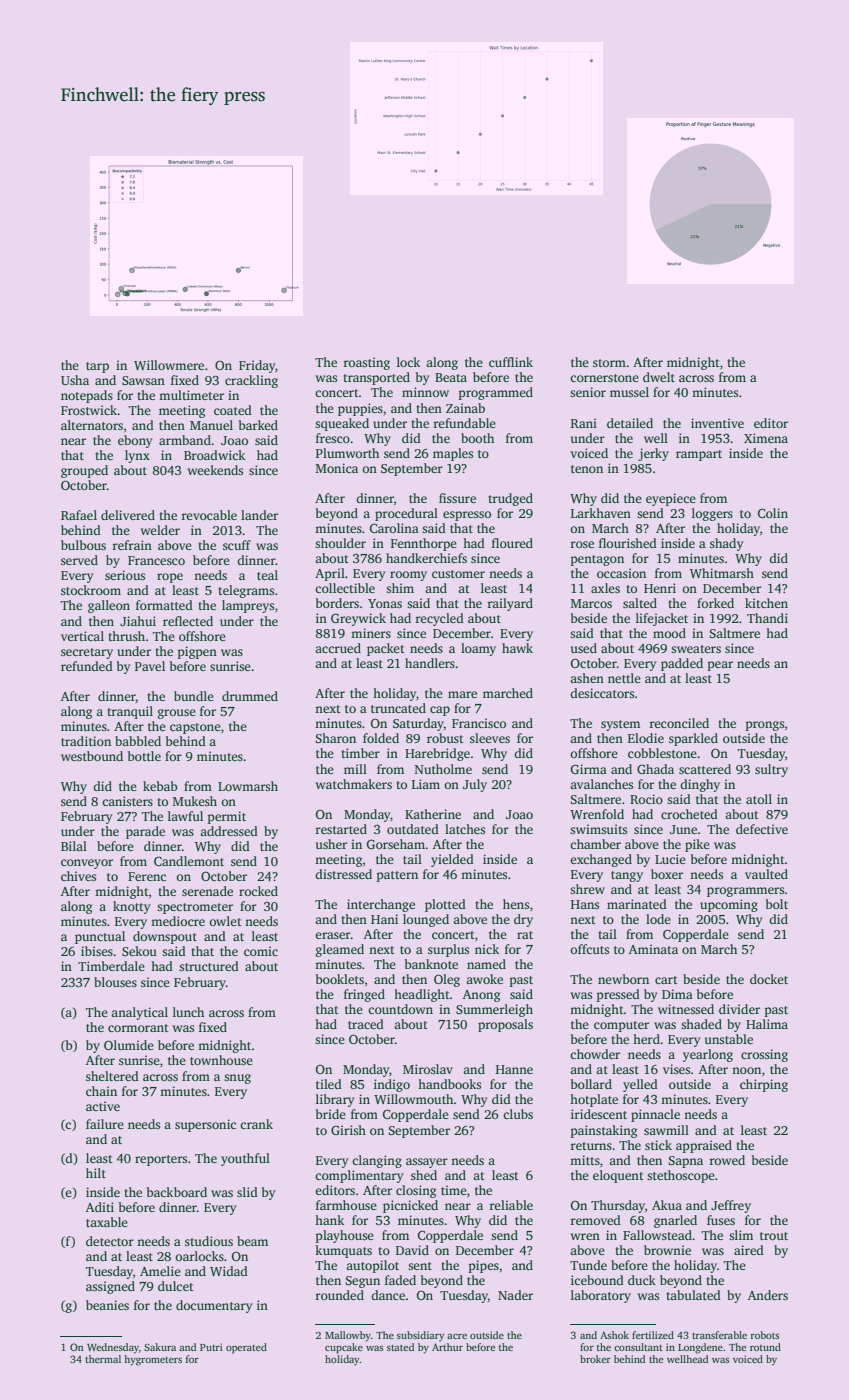 Image resolution: width=849 pixels, height=1400 pixels. What do you see at coordinates (153, 1360) in the screenshot?
I see `hygrometers` at bounding box center [153, 1360].
